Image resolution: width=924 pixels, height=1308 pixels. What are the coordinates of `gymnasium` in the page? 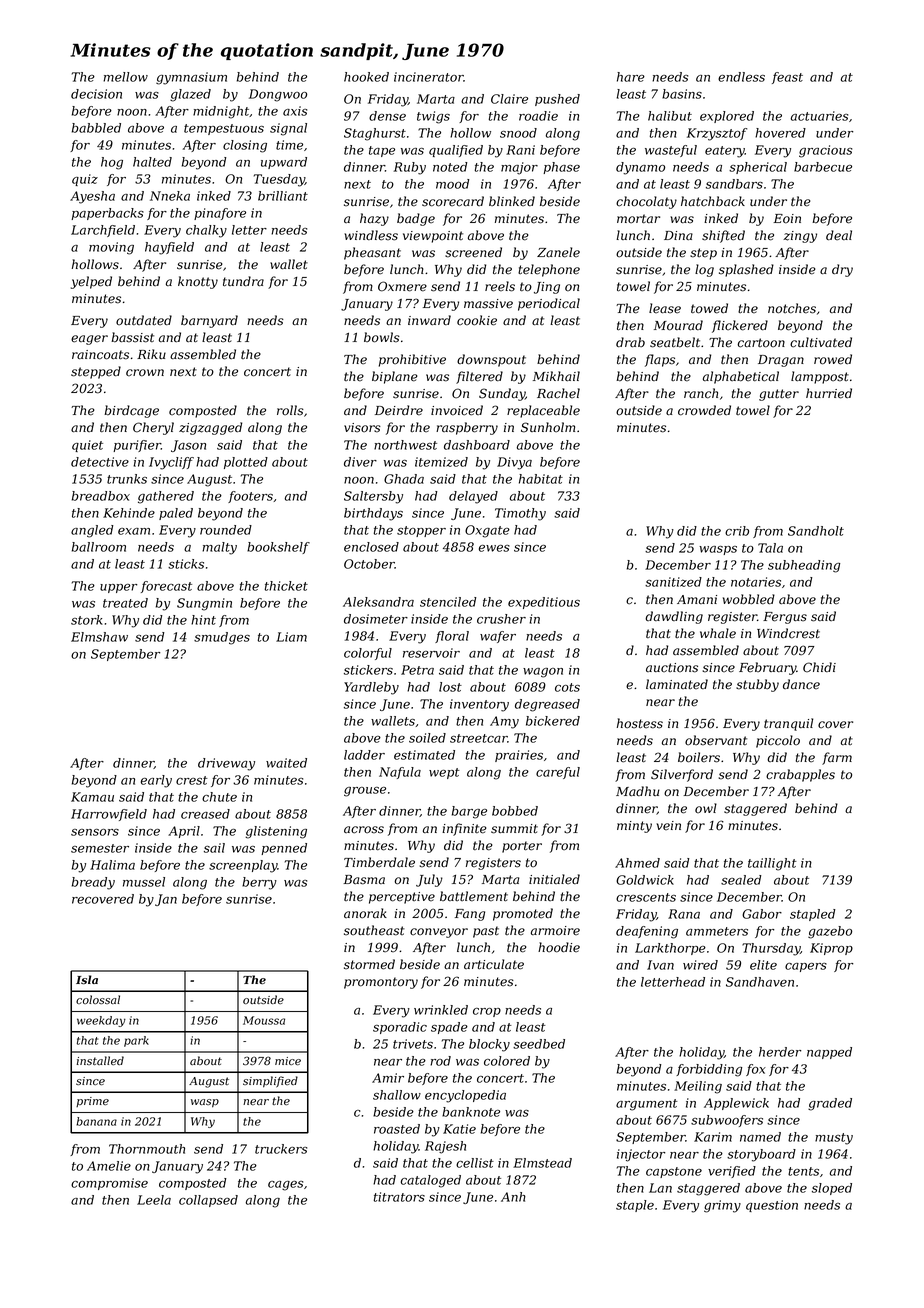 It's located at (191, 78).
